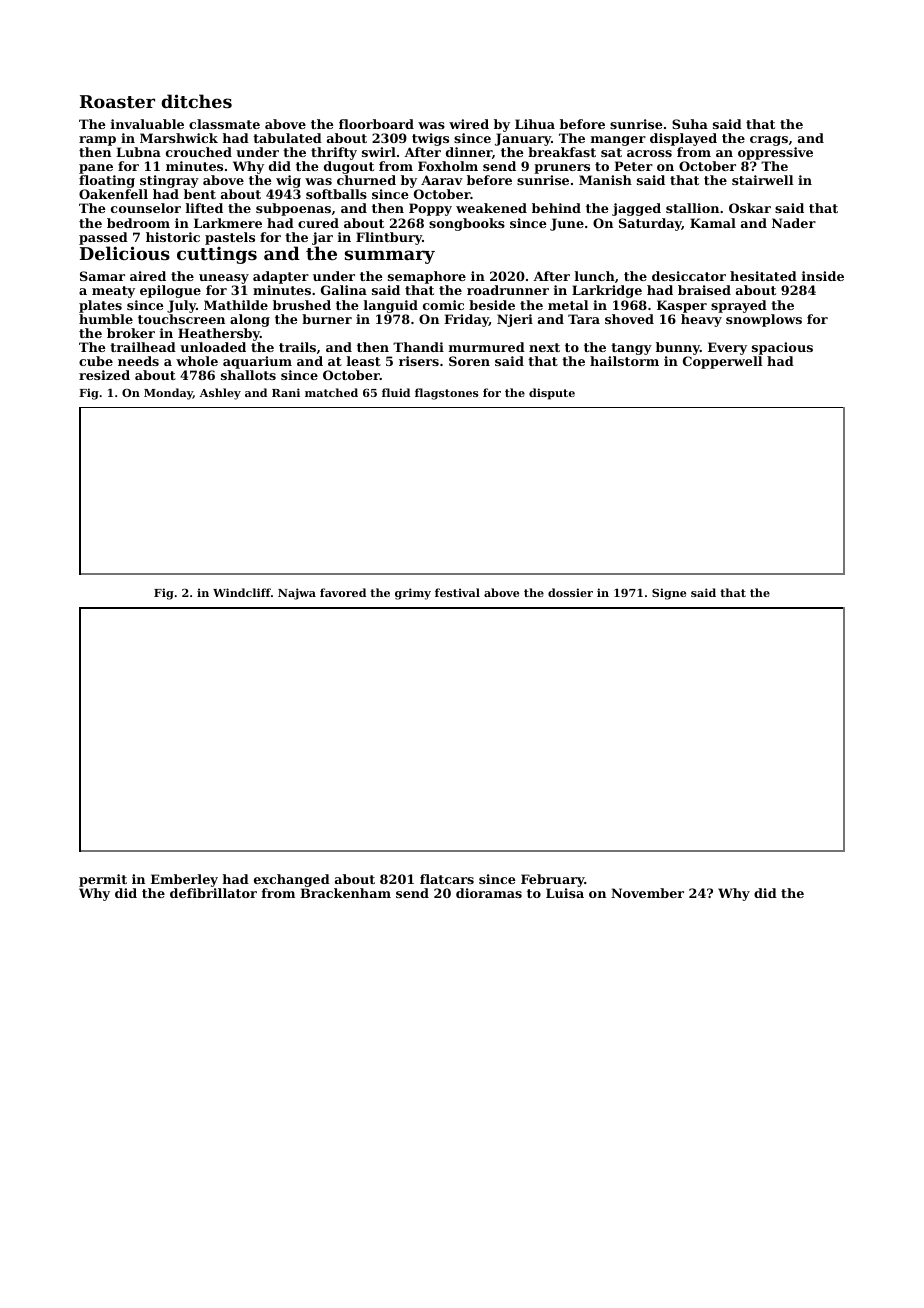 Image resolution: width=924 pixels, height=1308 pixels. Describe the element at coordinates (552, 394) in the screenshot. I see `dispute` at that location.
